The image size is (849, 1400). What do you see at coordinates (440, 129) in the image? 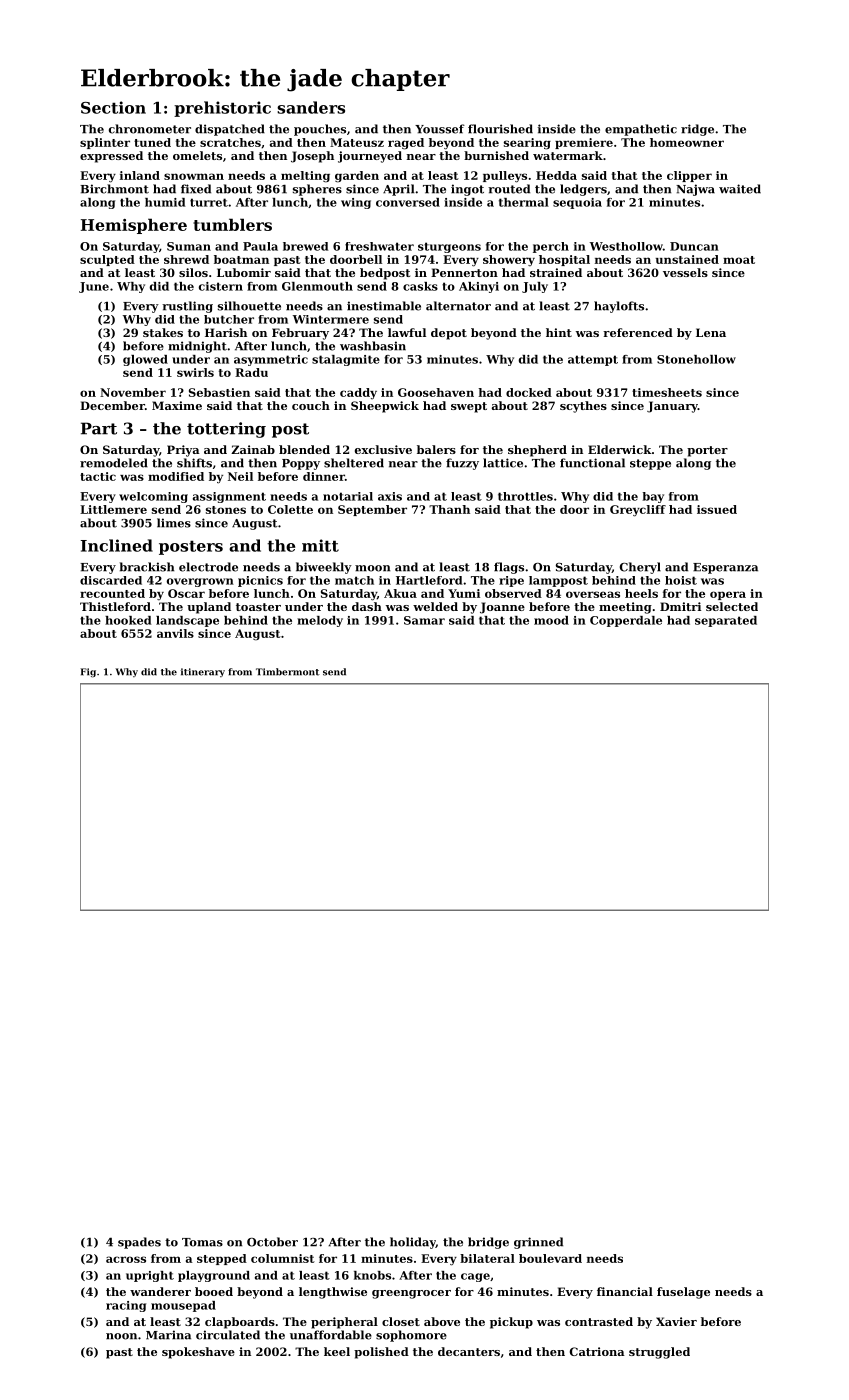
I see `Youssef` at bounding box center [440, 129].
